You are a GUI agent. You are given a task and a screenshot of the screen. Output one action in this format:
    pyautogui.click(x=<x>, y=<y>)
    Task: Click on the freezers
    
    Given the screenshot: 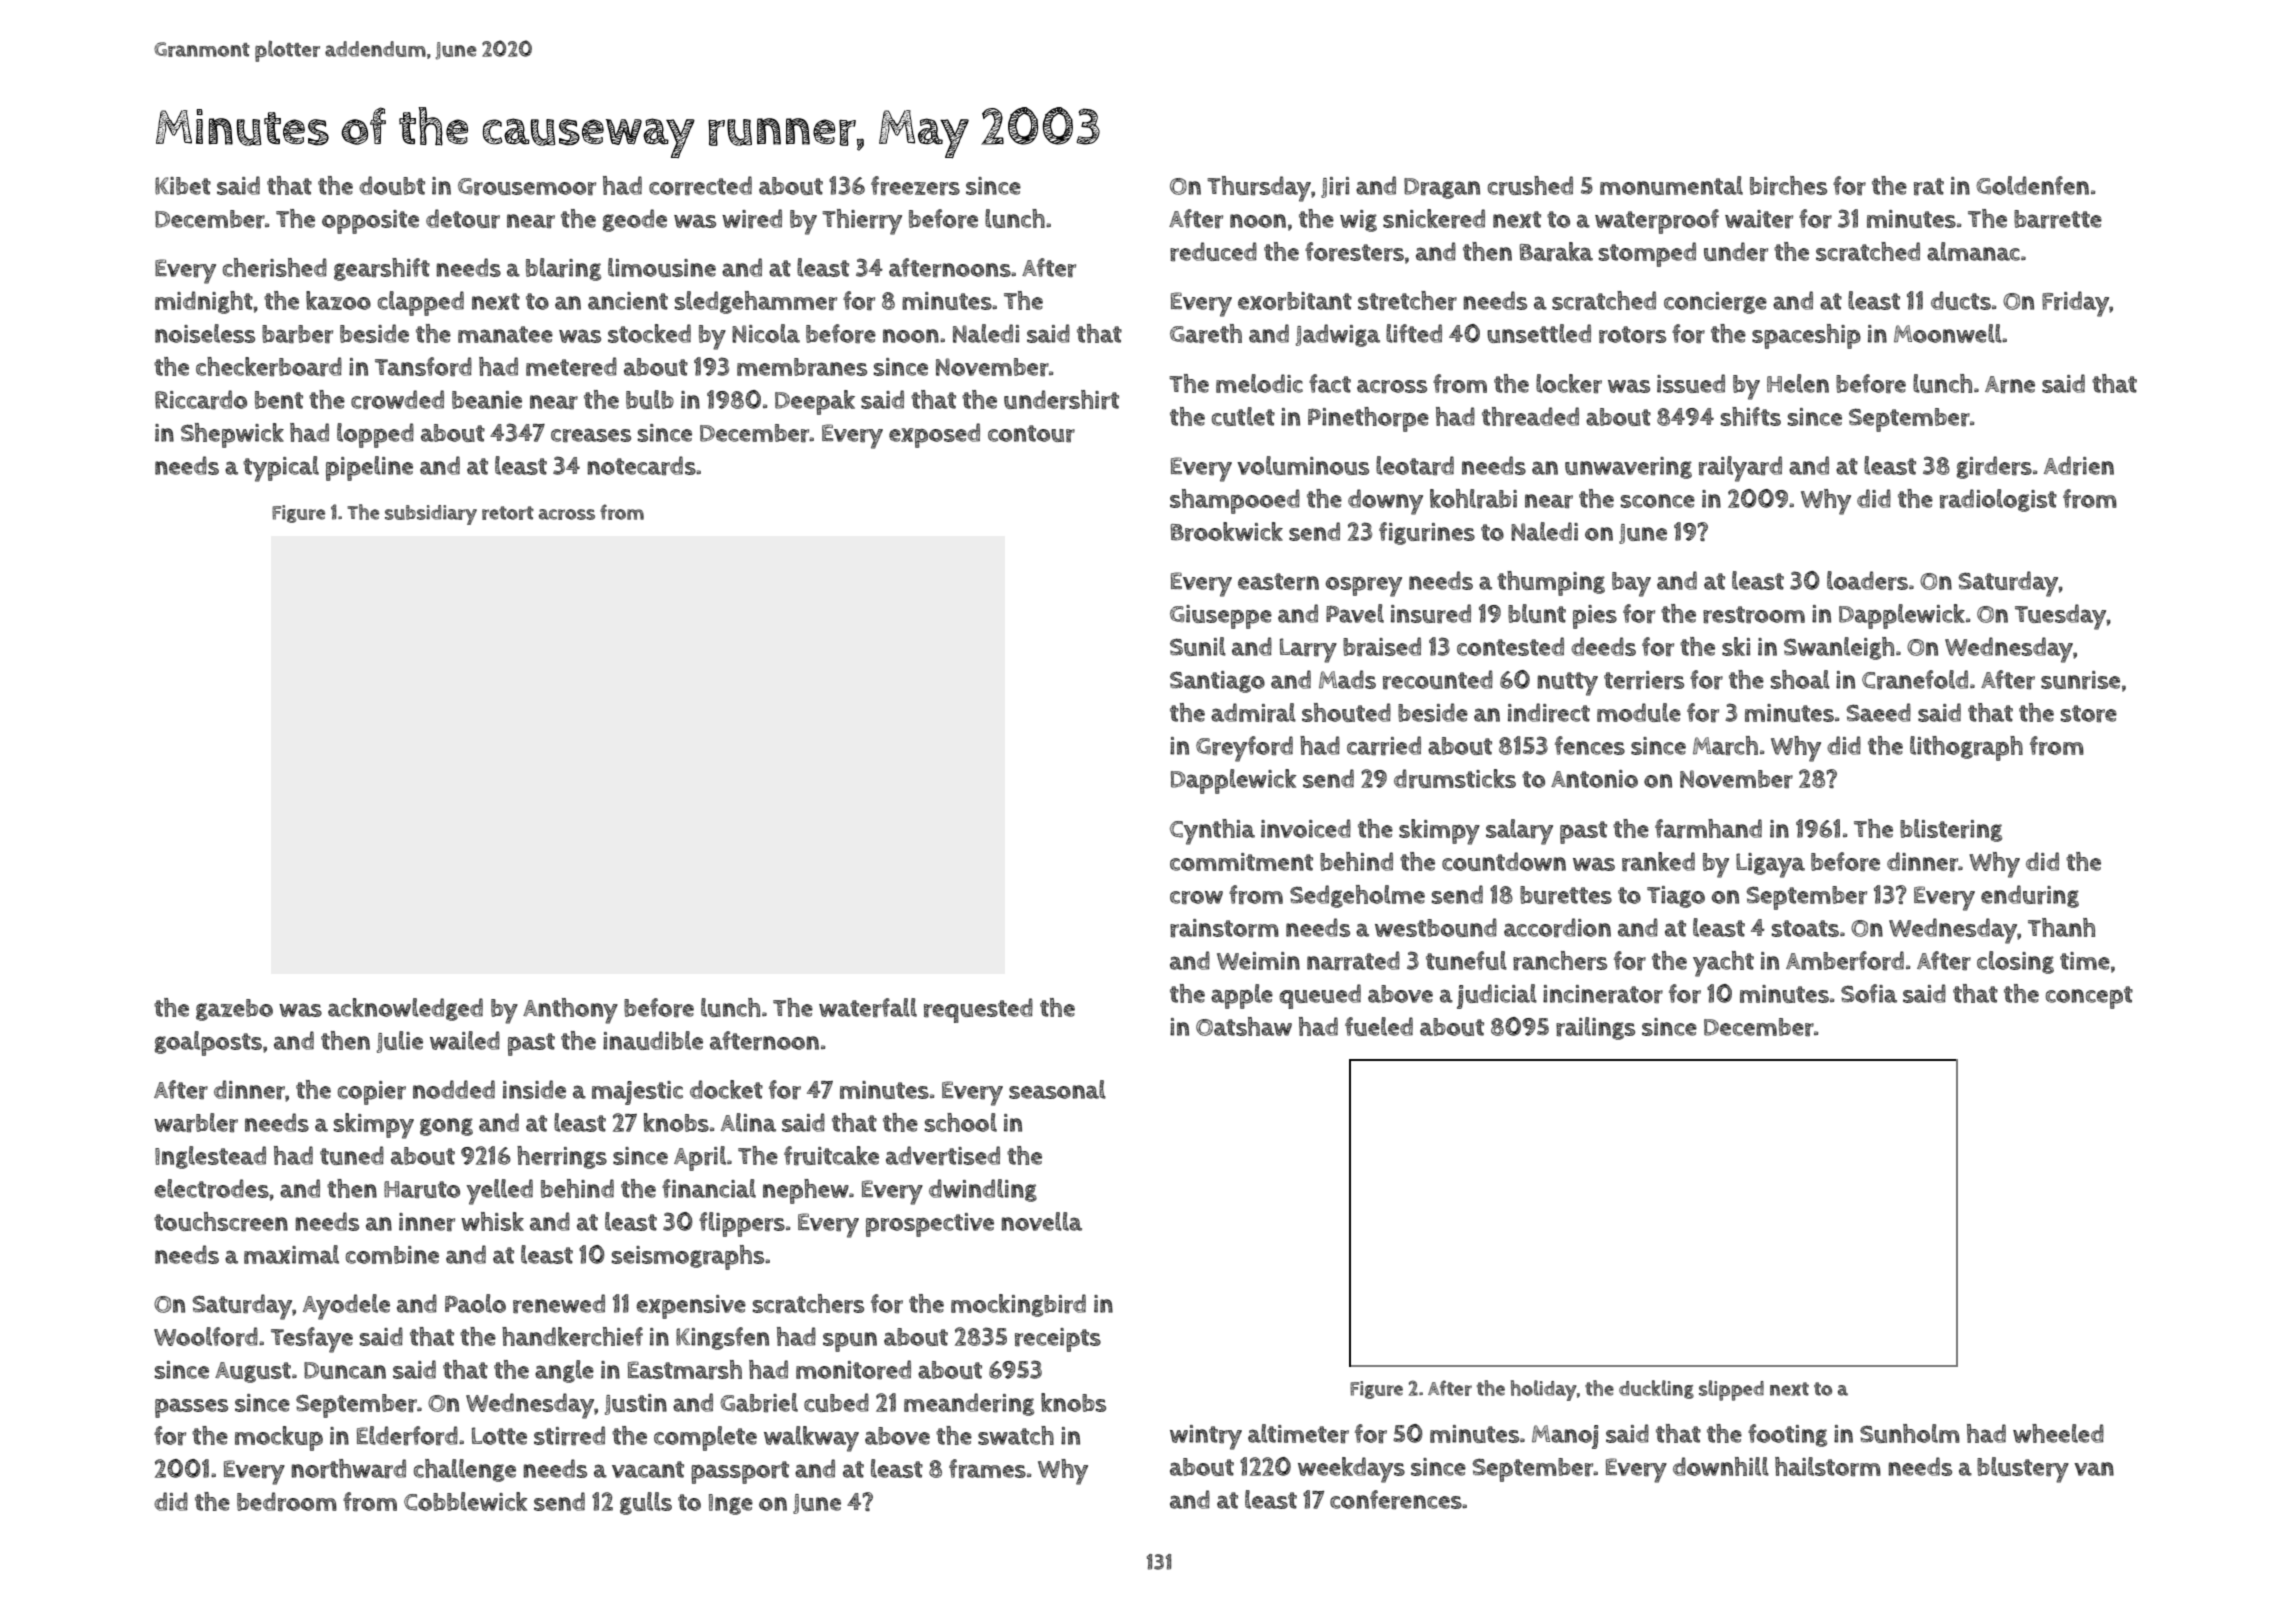 What is the action you would take?
    pyautogui.click(x=915, y=186)
